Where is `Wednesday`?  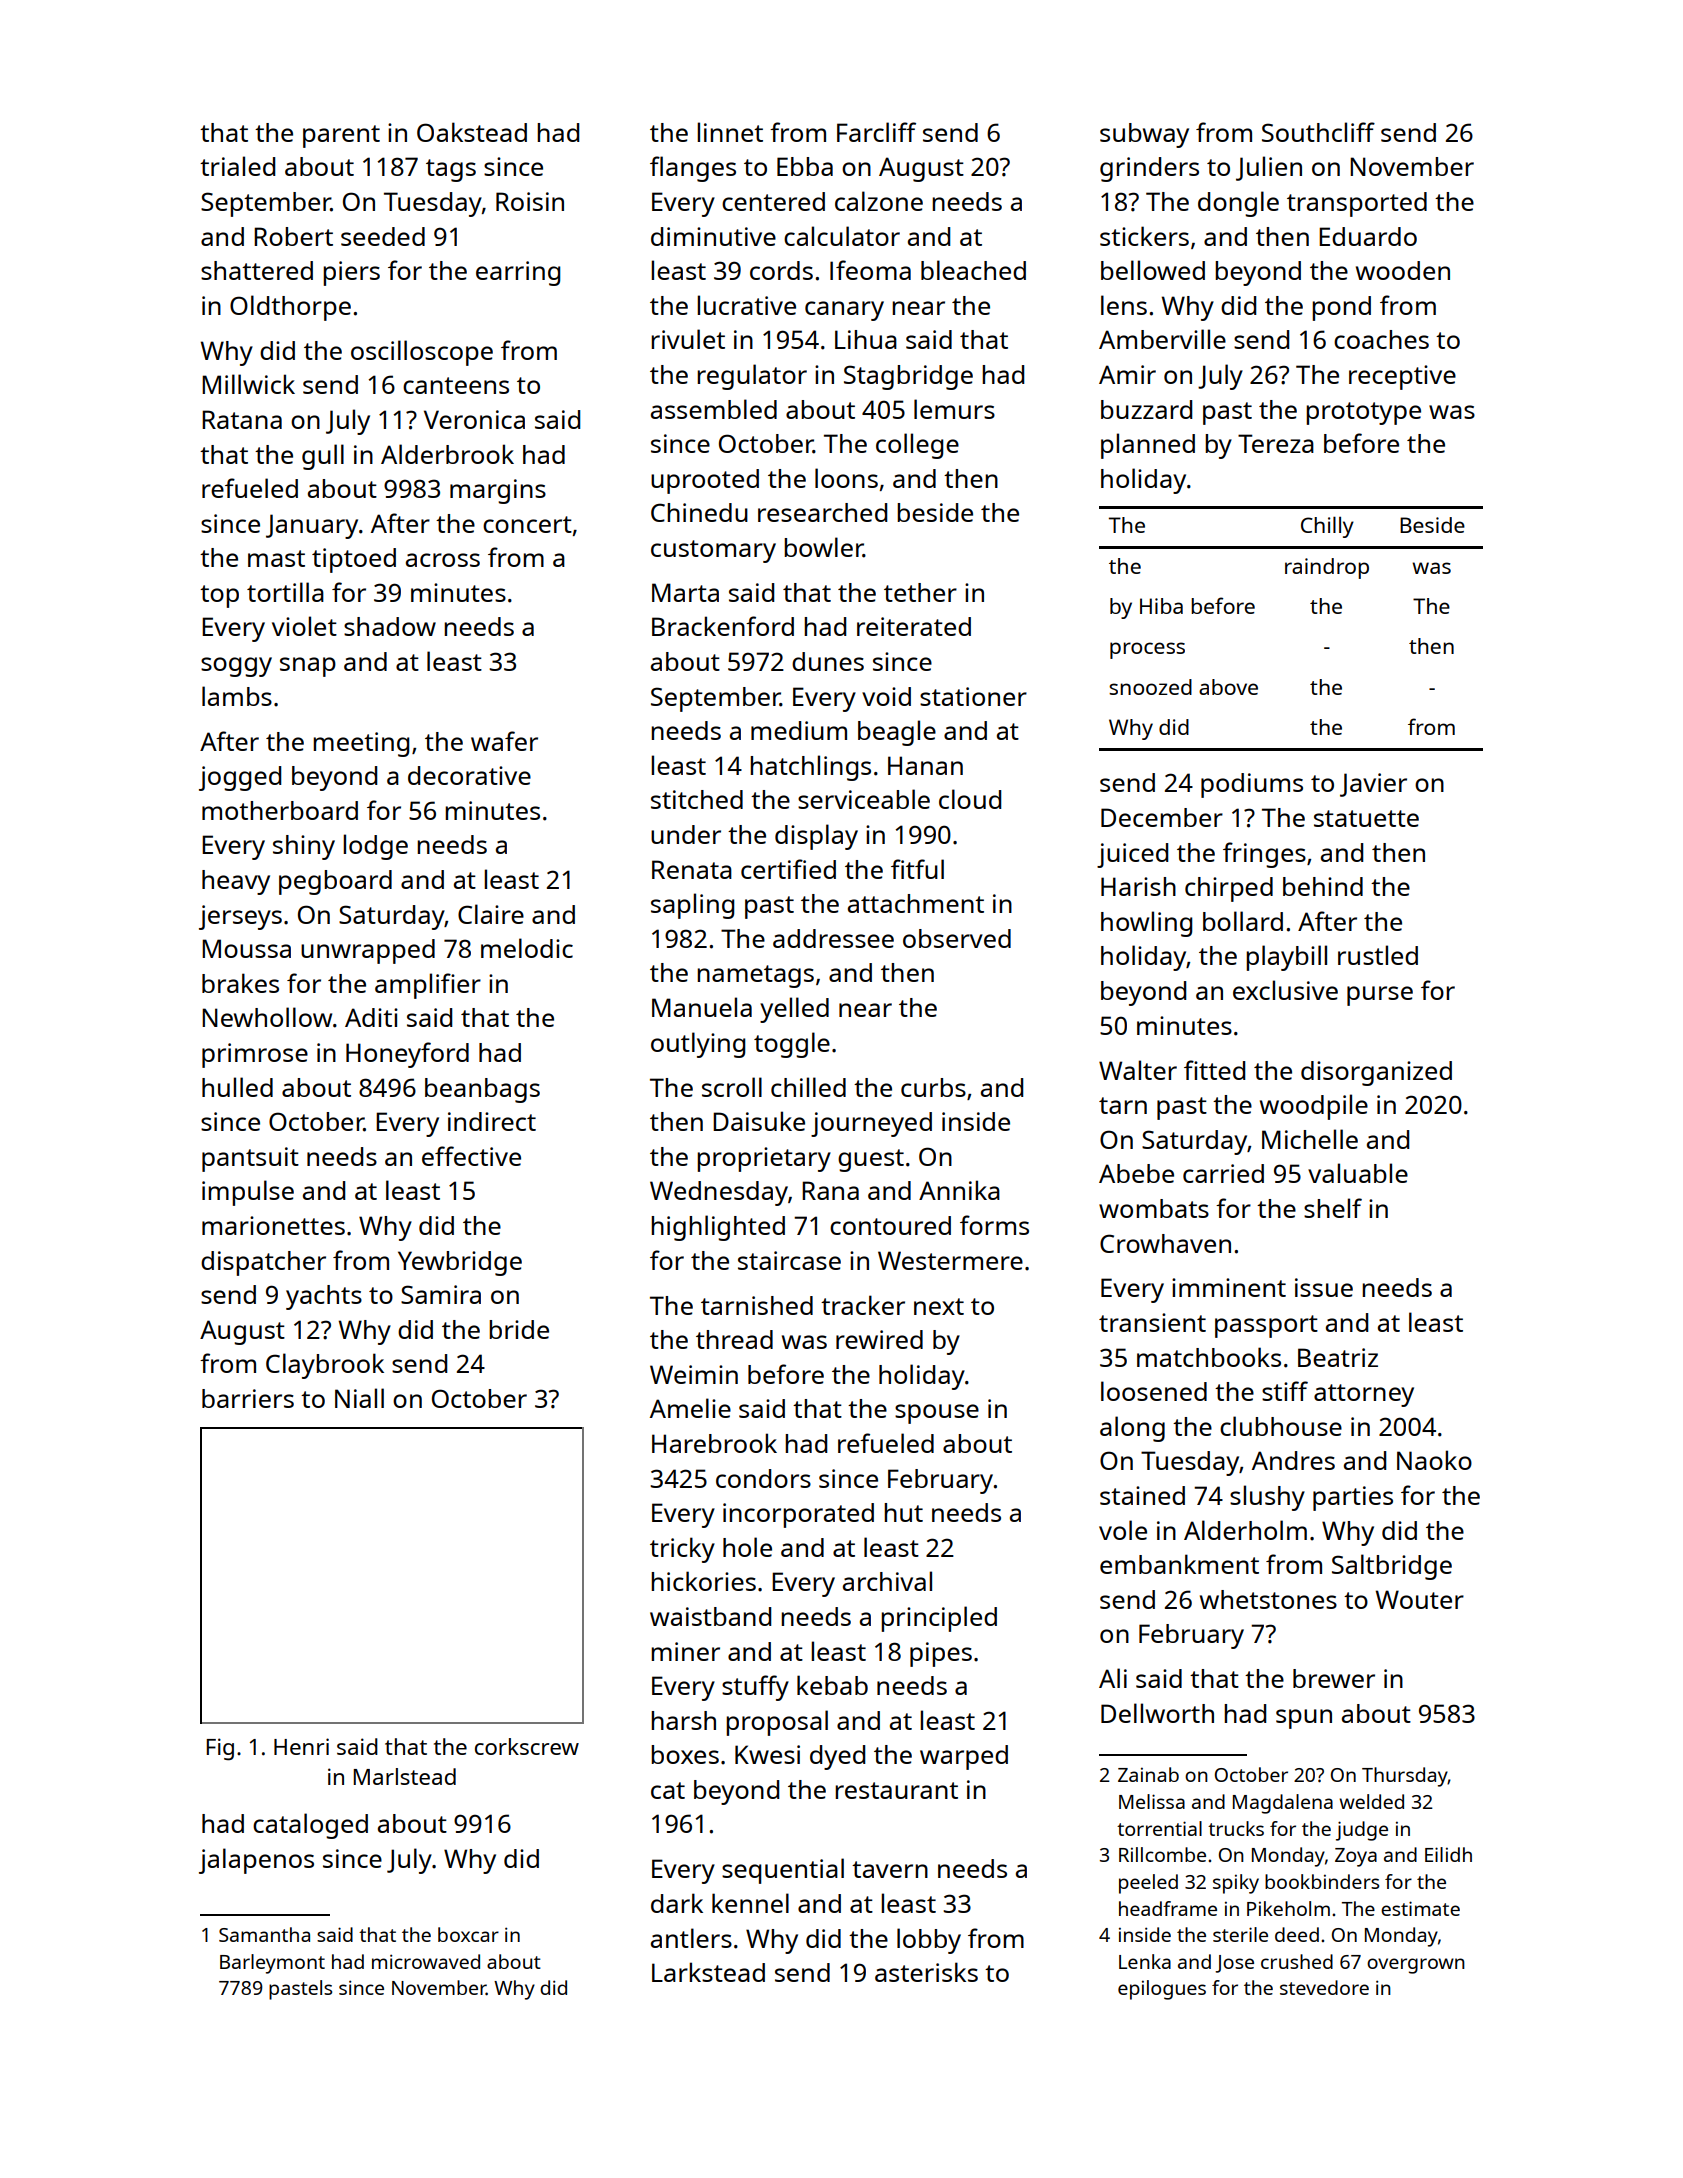
Wednesday is located at coordinates (719, 1193).
